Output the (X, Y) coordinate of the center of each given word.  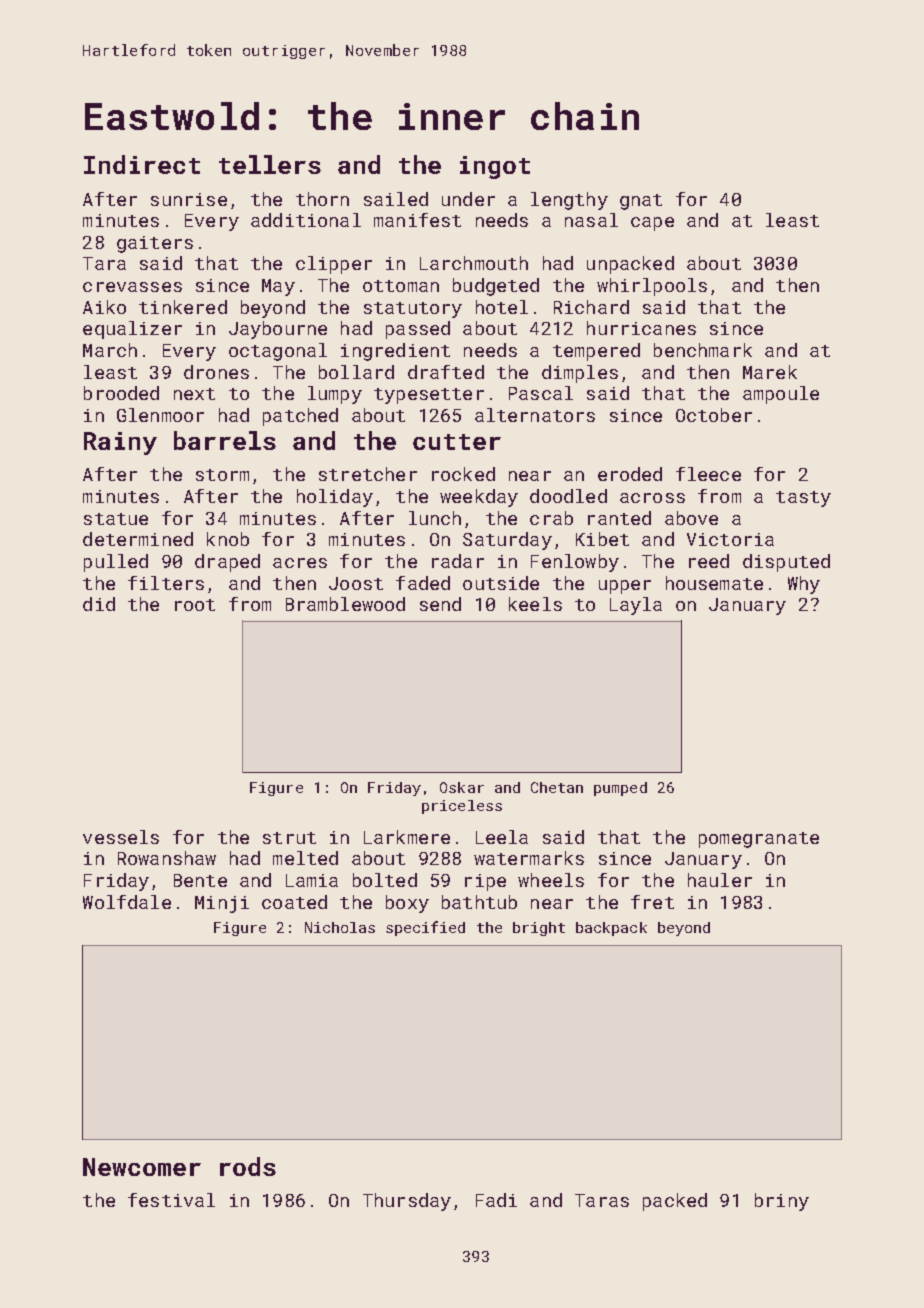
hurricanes (641, 328)
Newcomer (142, 1167)
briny (782, 1202)
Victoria (730, 539)
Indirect (142, 164)
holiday (335, 498)
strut (289, 838)
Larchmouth (474, 263)
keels (535, 604)
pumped (620, 789)
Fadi (496, 1200)
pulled (116, 563)
